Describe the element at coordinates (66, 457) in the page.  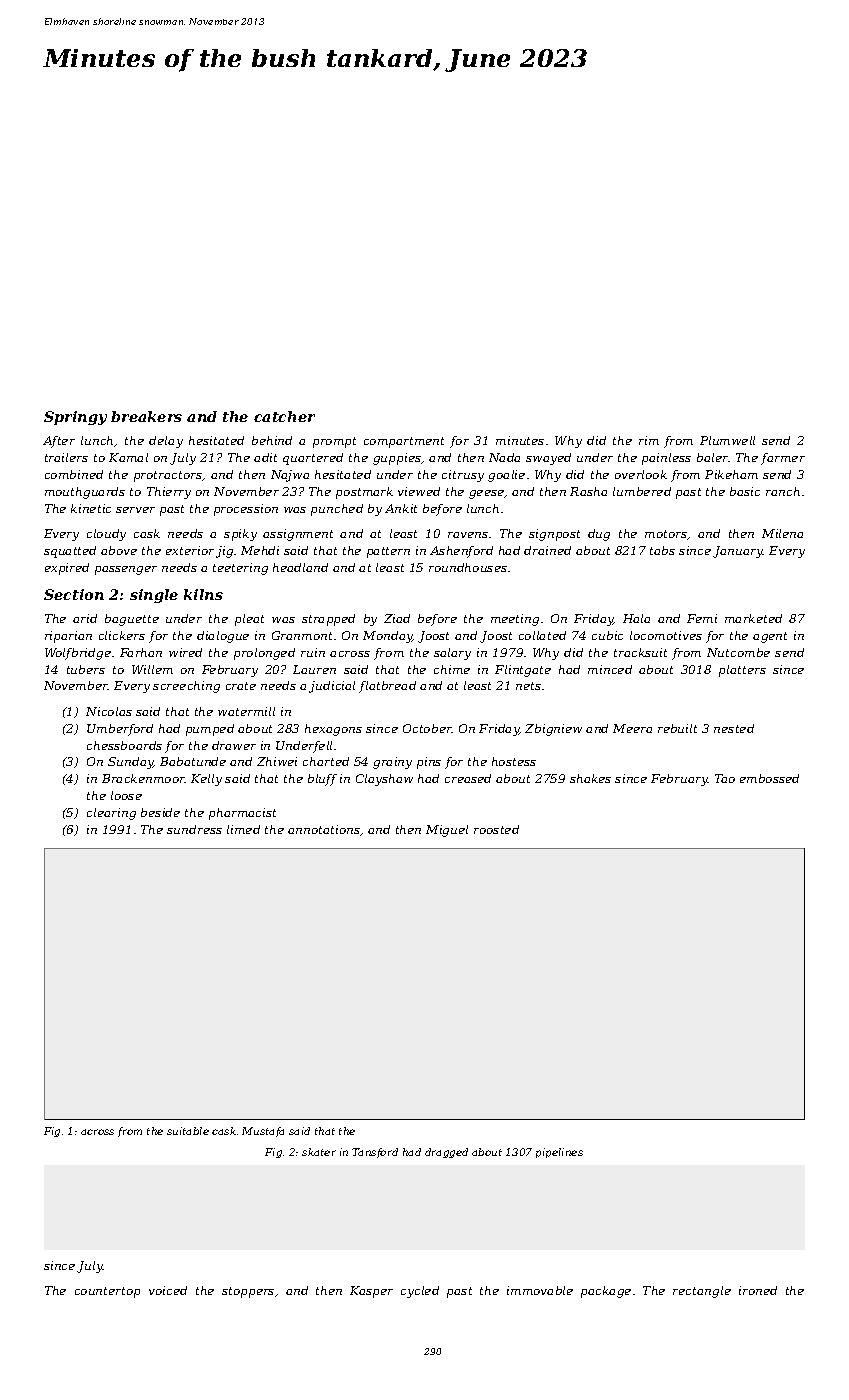
I see `trailers` at that location.
